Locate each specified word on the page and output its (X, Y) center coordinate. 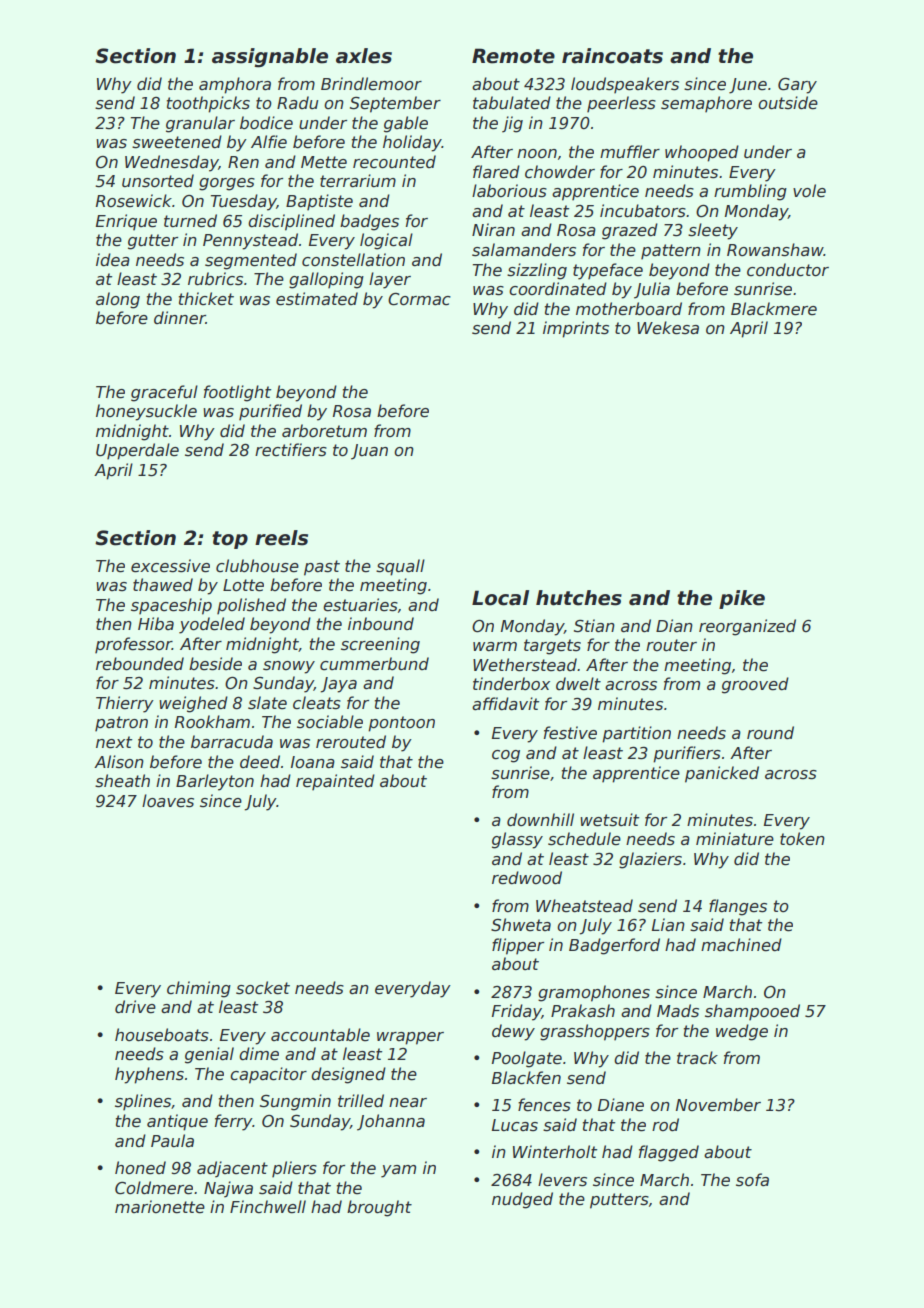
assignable (270, 58)
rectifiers (291, 450)
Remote (513, 56)
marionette (160, 1207)
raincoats (612, 56)
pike (742, 599)
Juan (369, 452)
